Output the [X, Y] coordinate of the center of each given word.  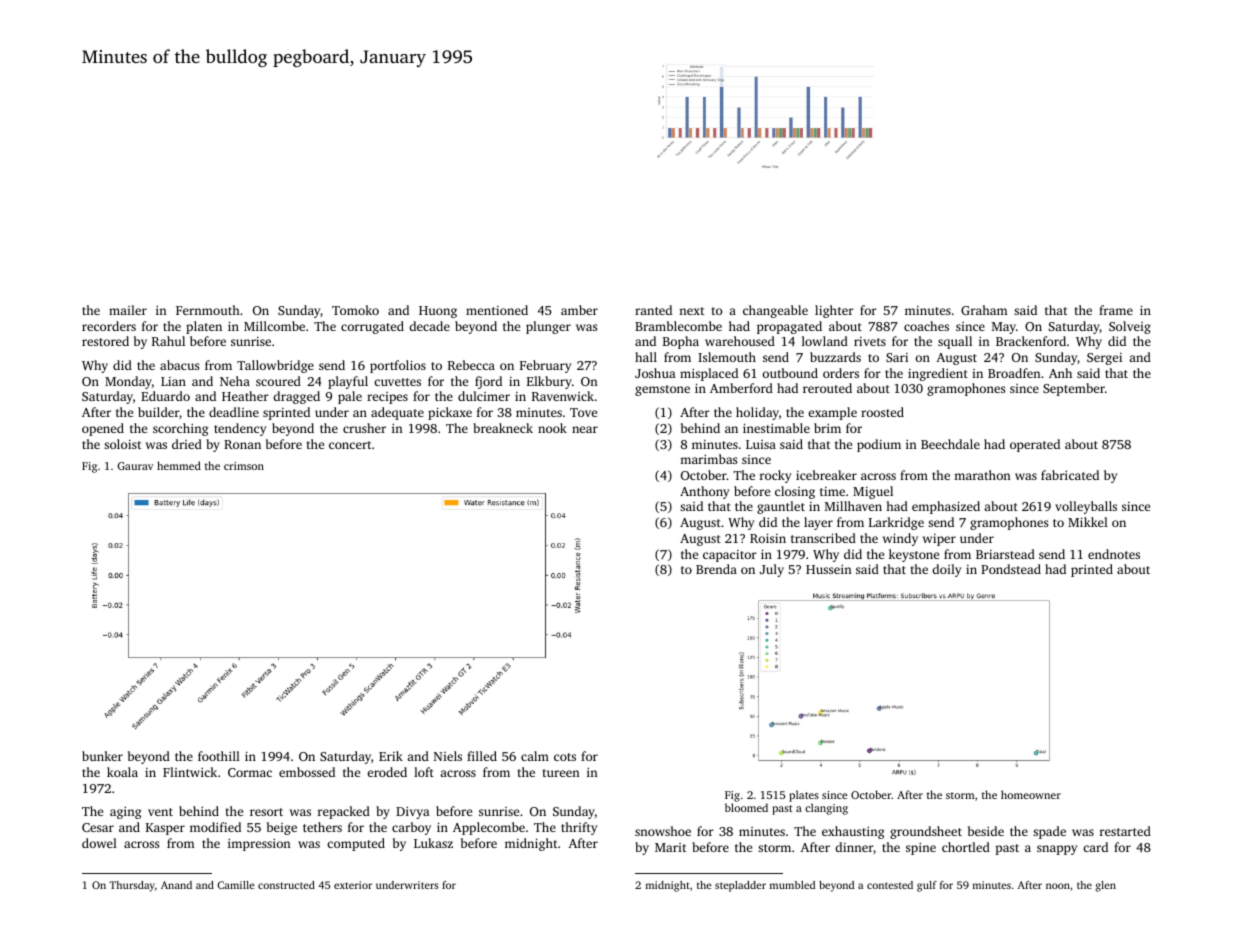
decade [430, 326]
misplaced [709, 374]
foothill [219, 756]
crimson [244, 466]
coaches [926, 326]
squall [955, 342]
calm [535, 756]
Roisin [768, 538]
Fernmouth [208, 310]
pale [350, 397]
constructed [286, 885]
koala [122, 772]
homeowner [1031, 794]
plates [804, 796]
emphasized [946, 507]
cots [565, 757]
